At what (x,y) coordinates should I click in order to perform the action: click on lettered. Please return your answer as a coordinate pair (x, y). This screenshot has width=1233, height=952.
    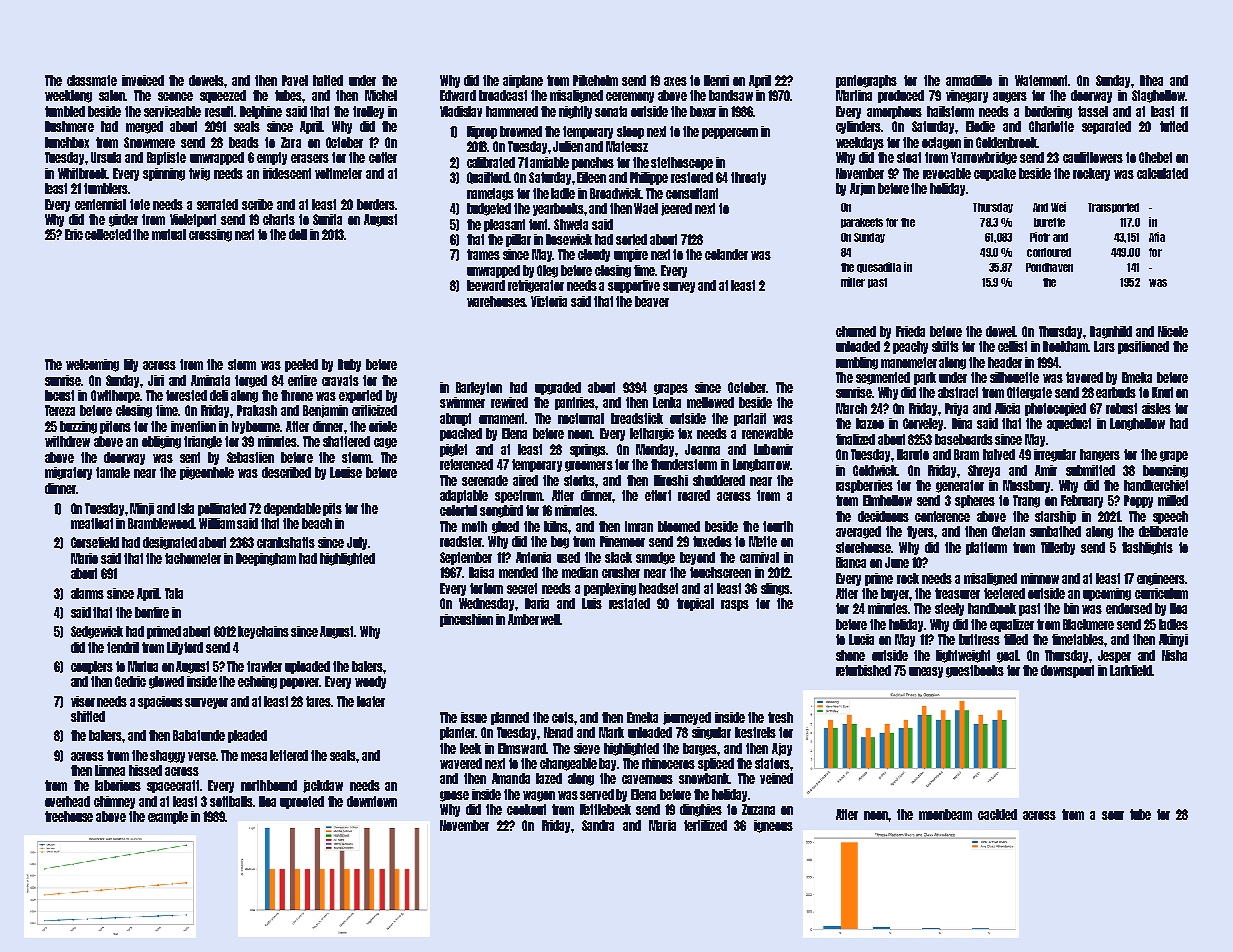
    Looking at the image, I should click on (289, 755).
